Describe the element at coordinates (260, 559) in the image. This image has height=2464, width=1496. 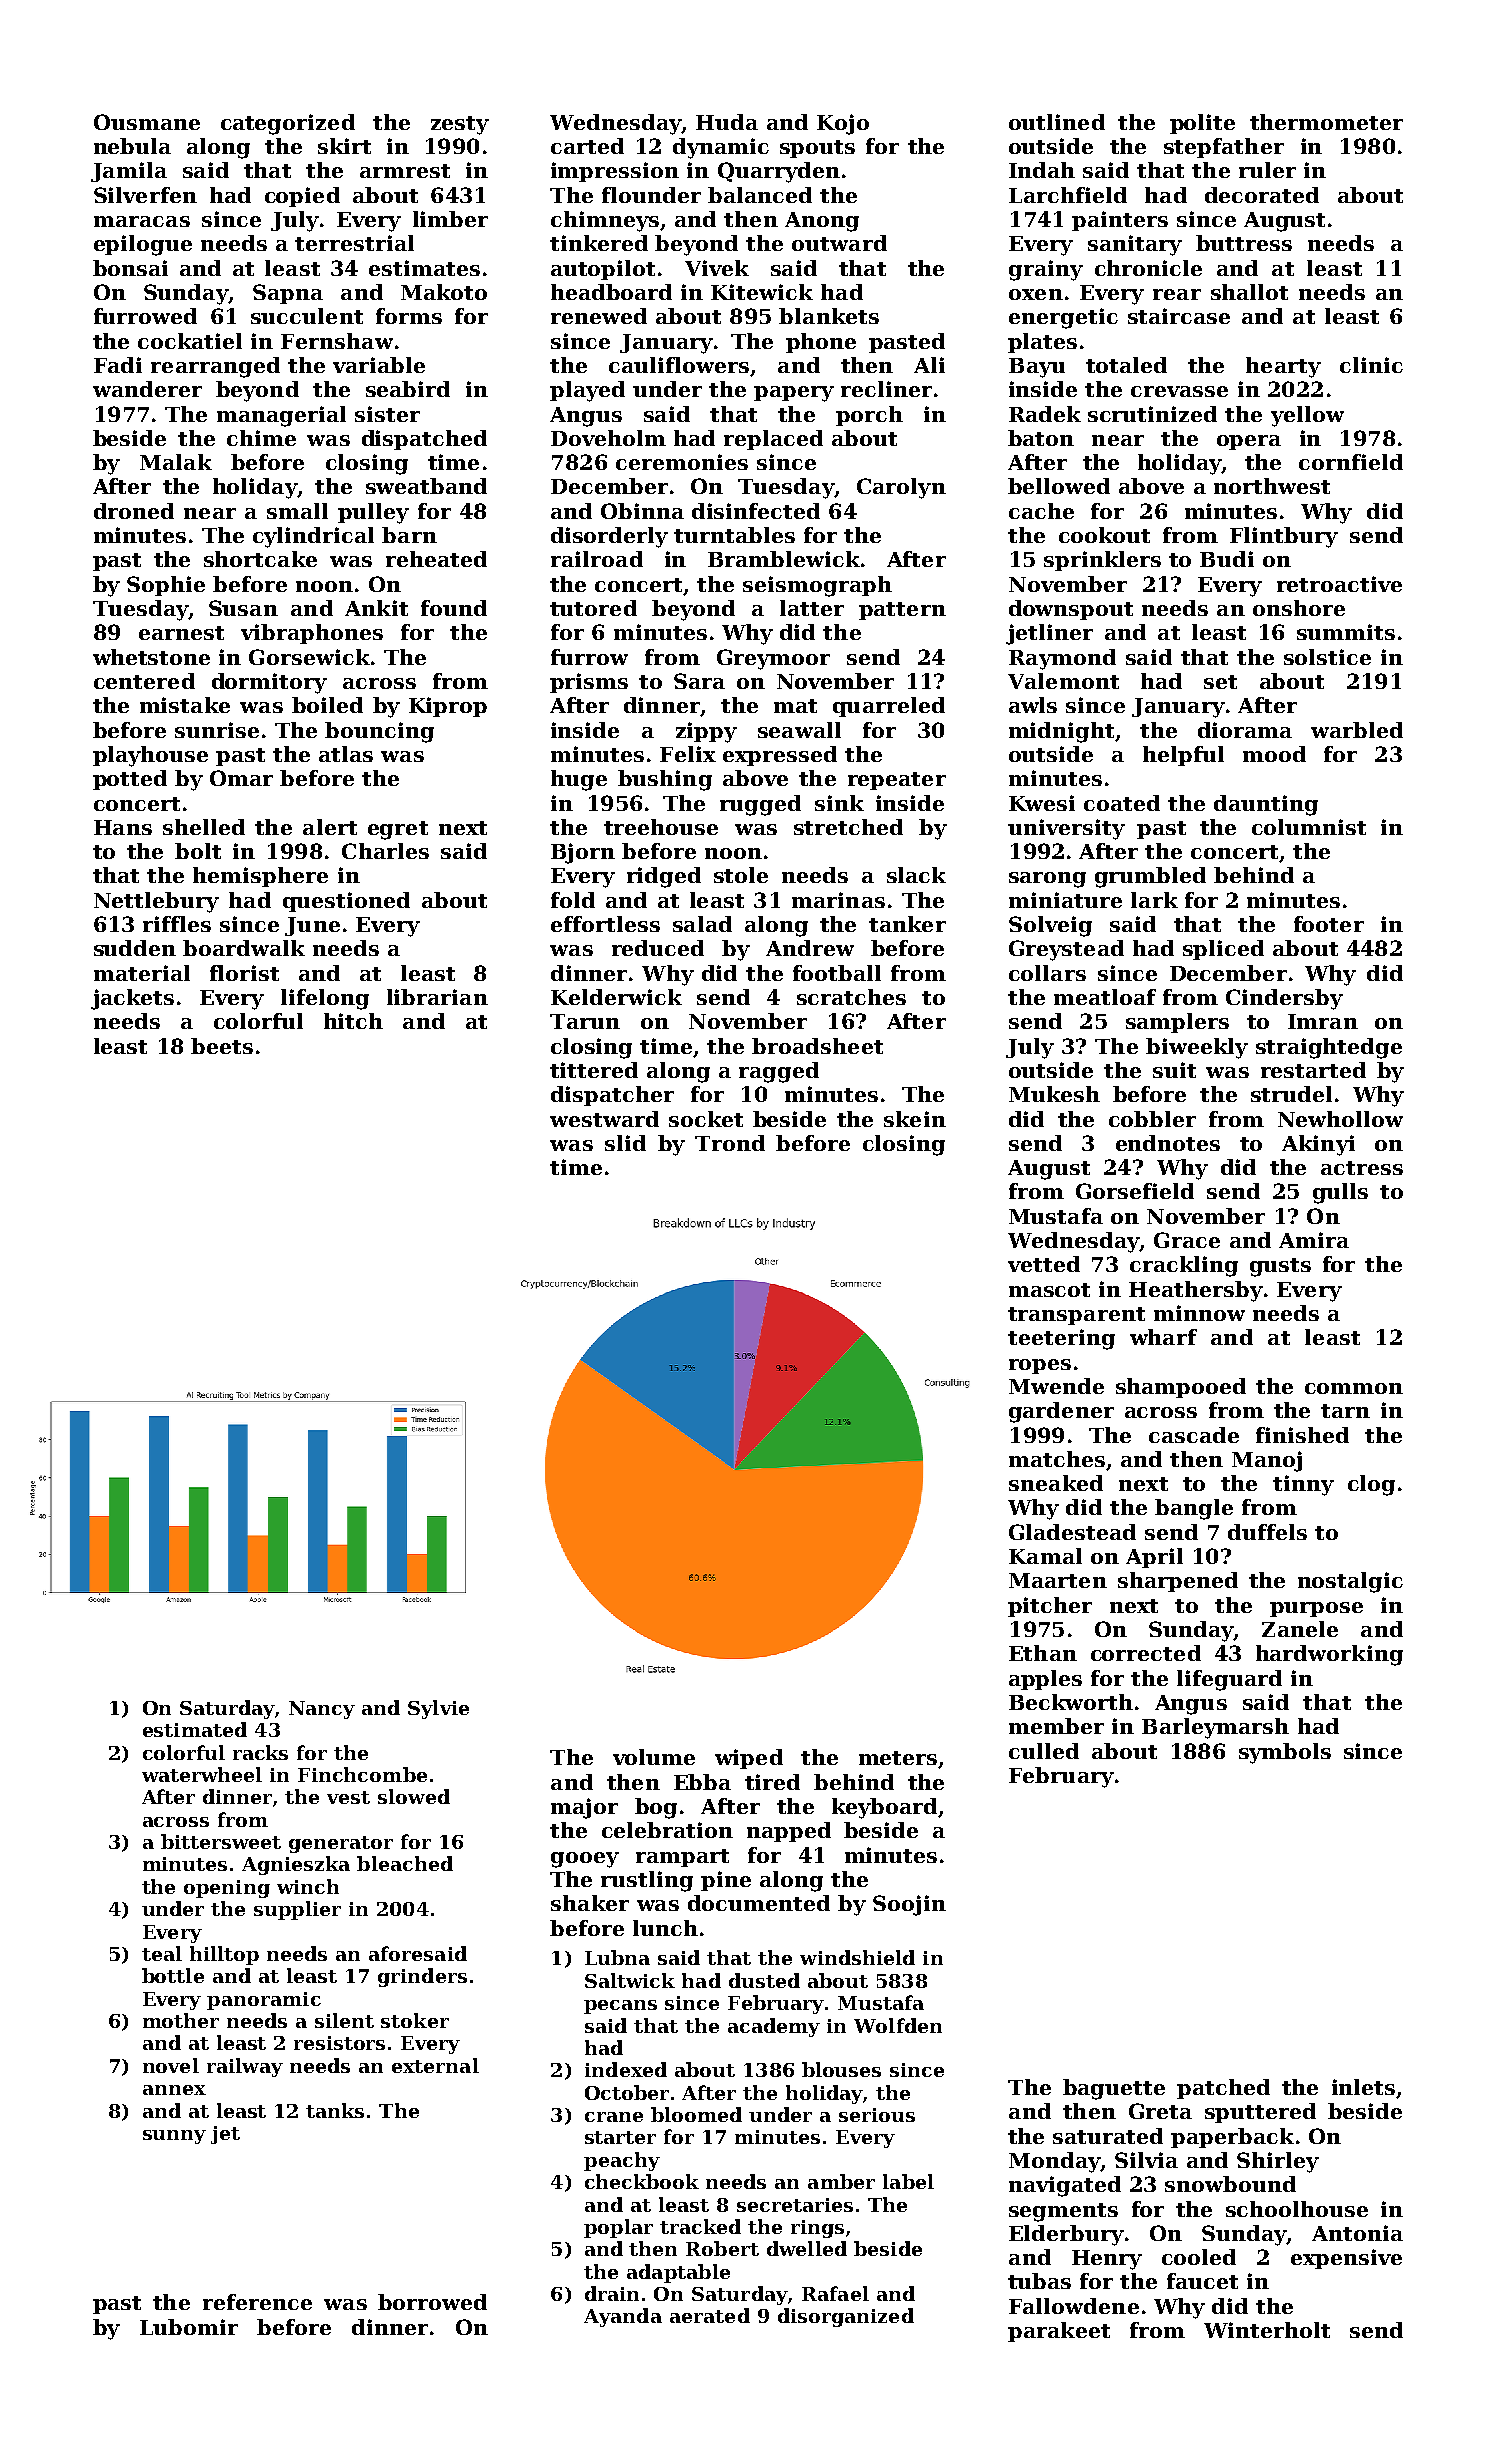
I see `shortcake` at that location.
